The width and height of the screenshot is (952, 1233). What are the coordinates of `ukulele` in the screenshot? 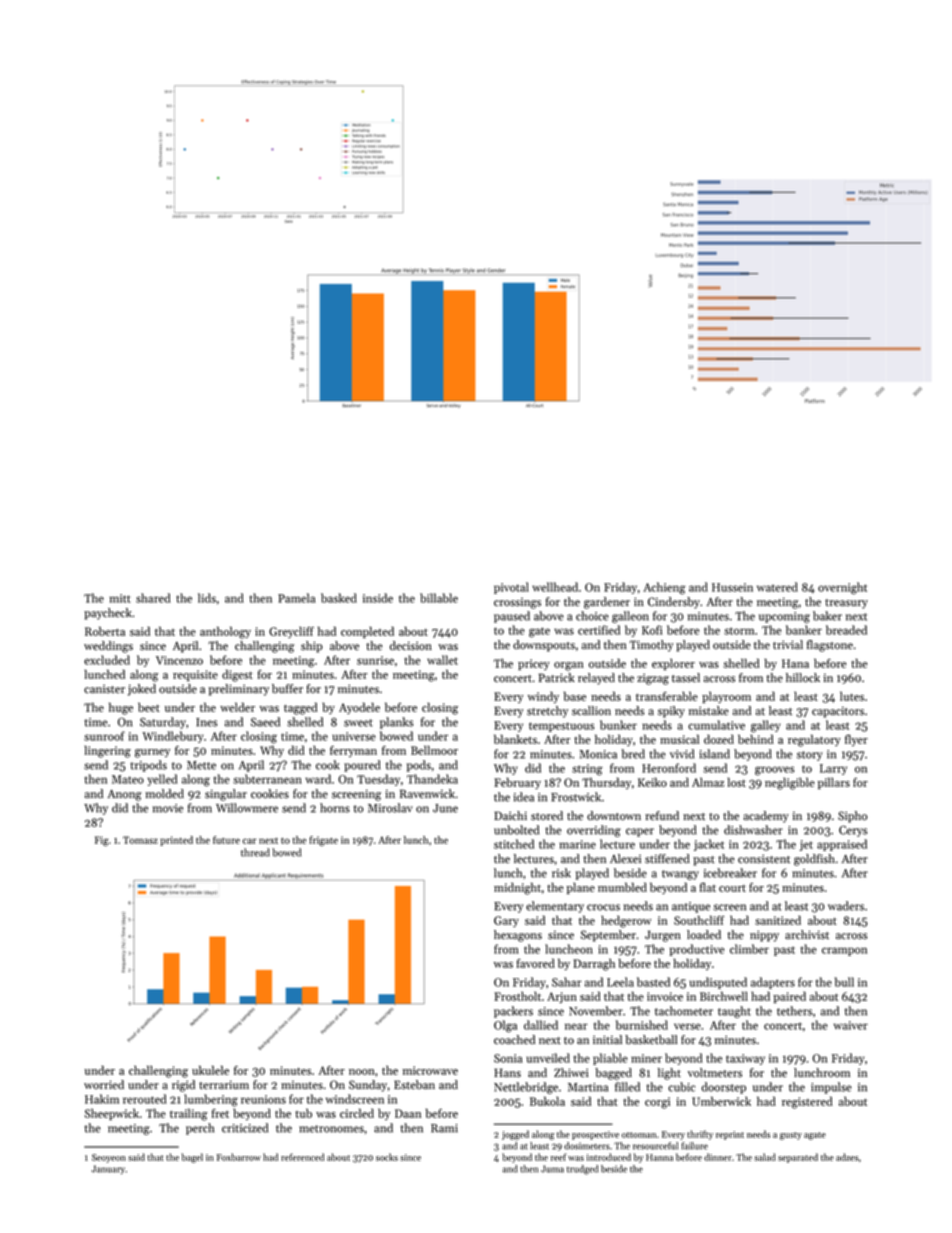 It's located at (210, 1070).
